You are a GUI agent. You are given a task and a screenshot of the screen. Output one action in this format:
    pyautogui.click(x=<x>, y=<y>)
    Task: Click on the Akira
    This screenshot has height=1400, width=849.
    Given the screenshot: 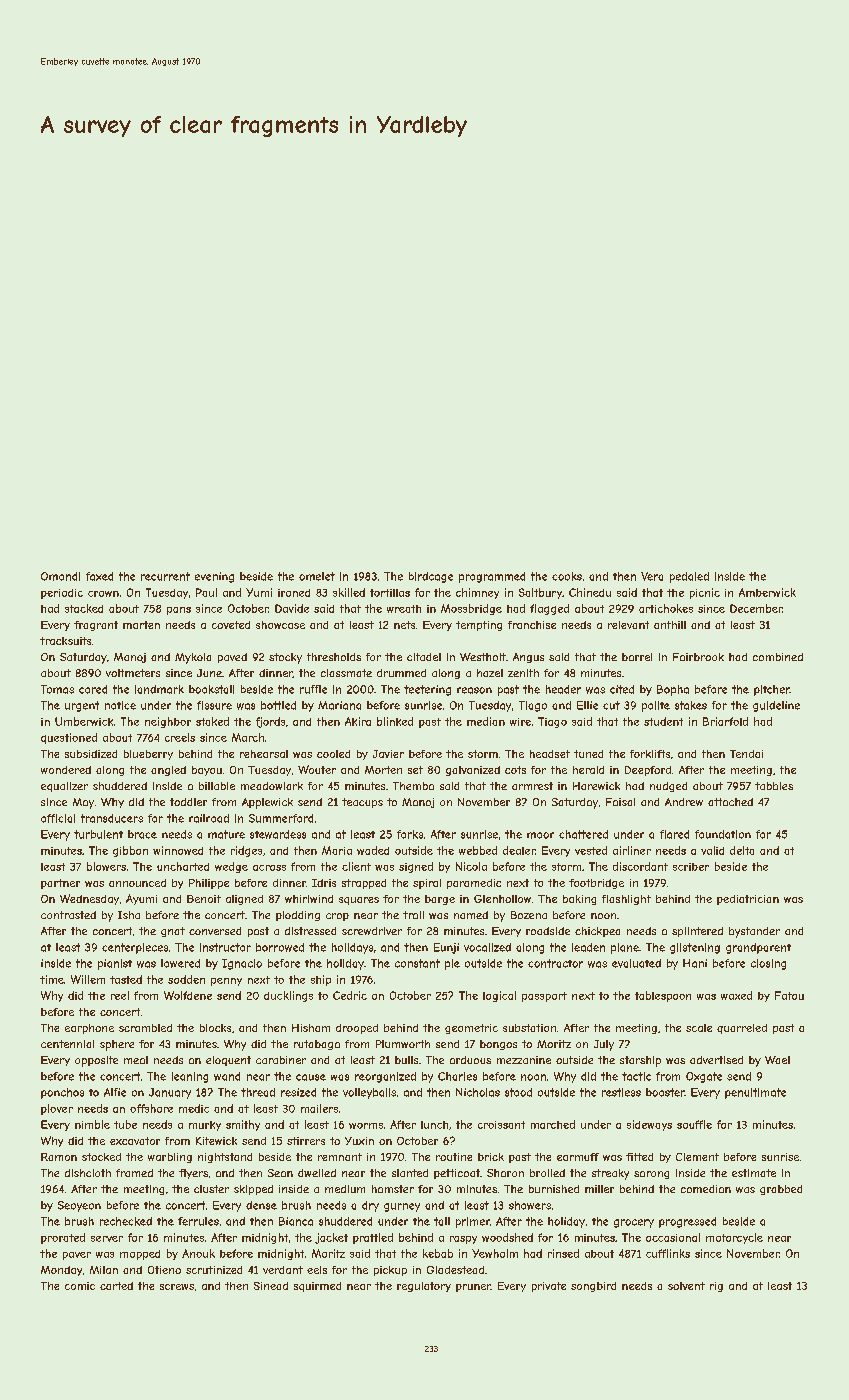 What is the action you would take?
    pyautogui.click(x=358, y=721)
